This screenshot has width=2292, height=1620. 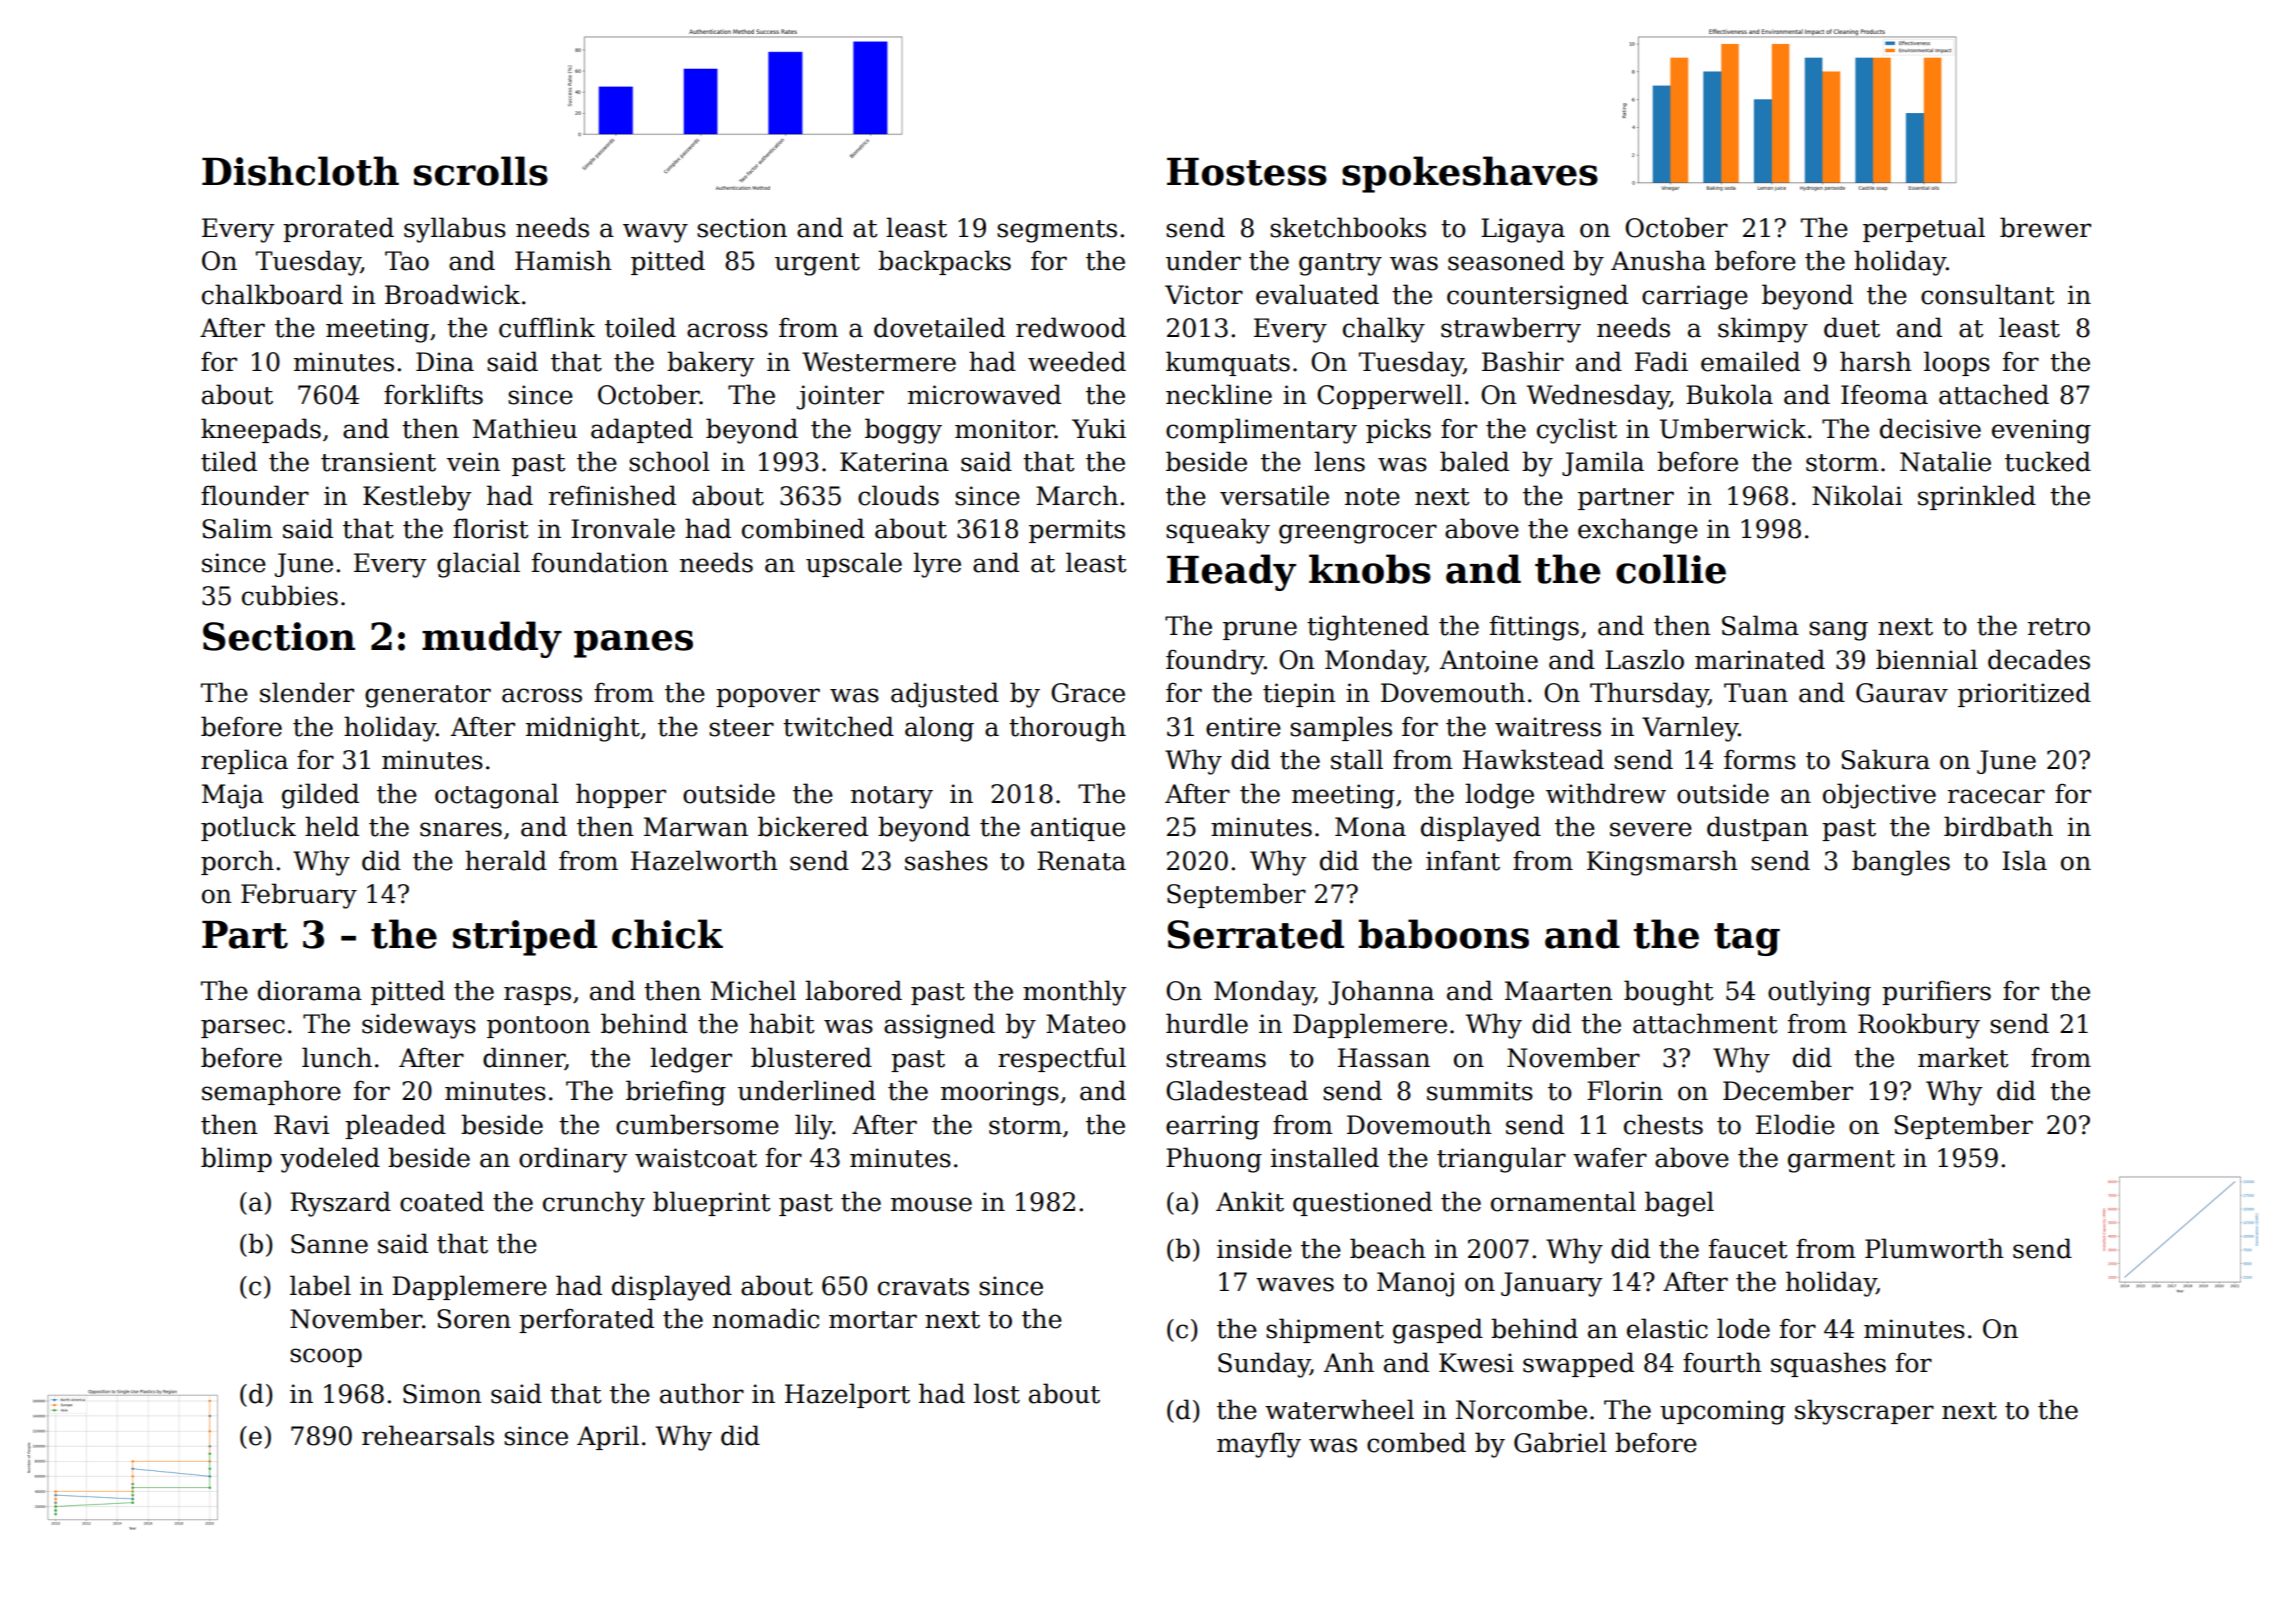 What do you see at coordinates (1470, 174) in the screenshot?
I see `spokeshaves` at bounding box center [1470, 174].
